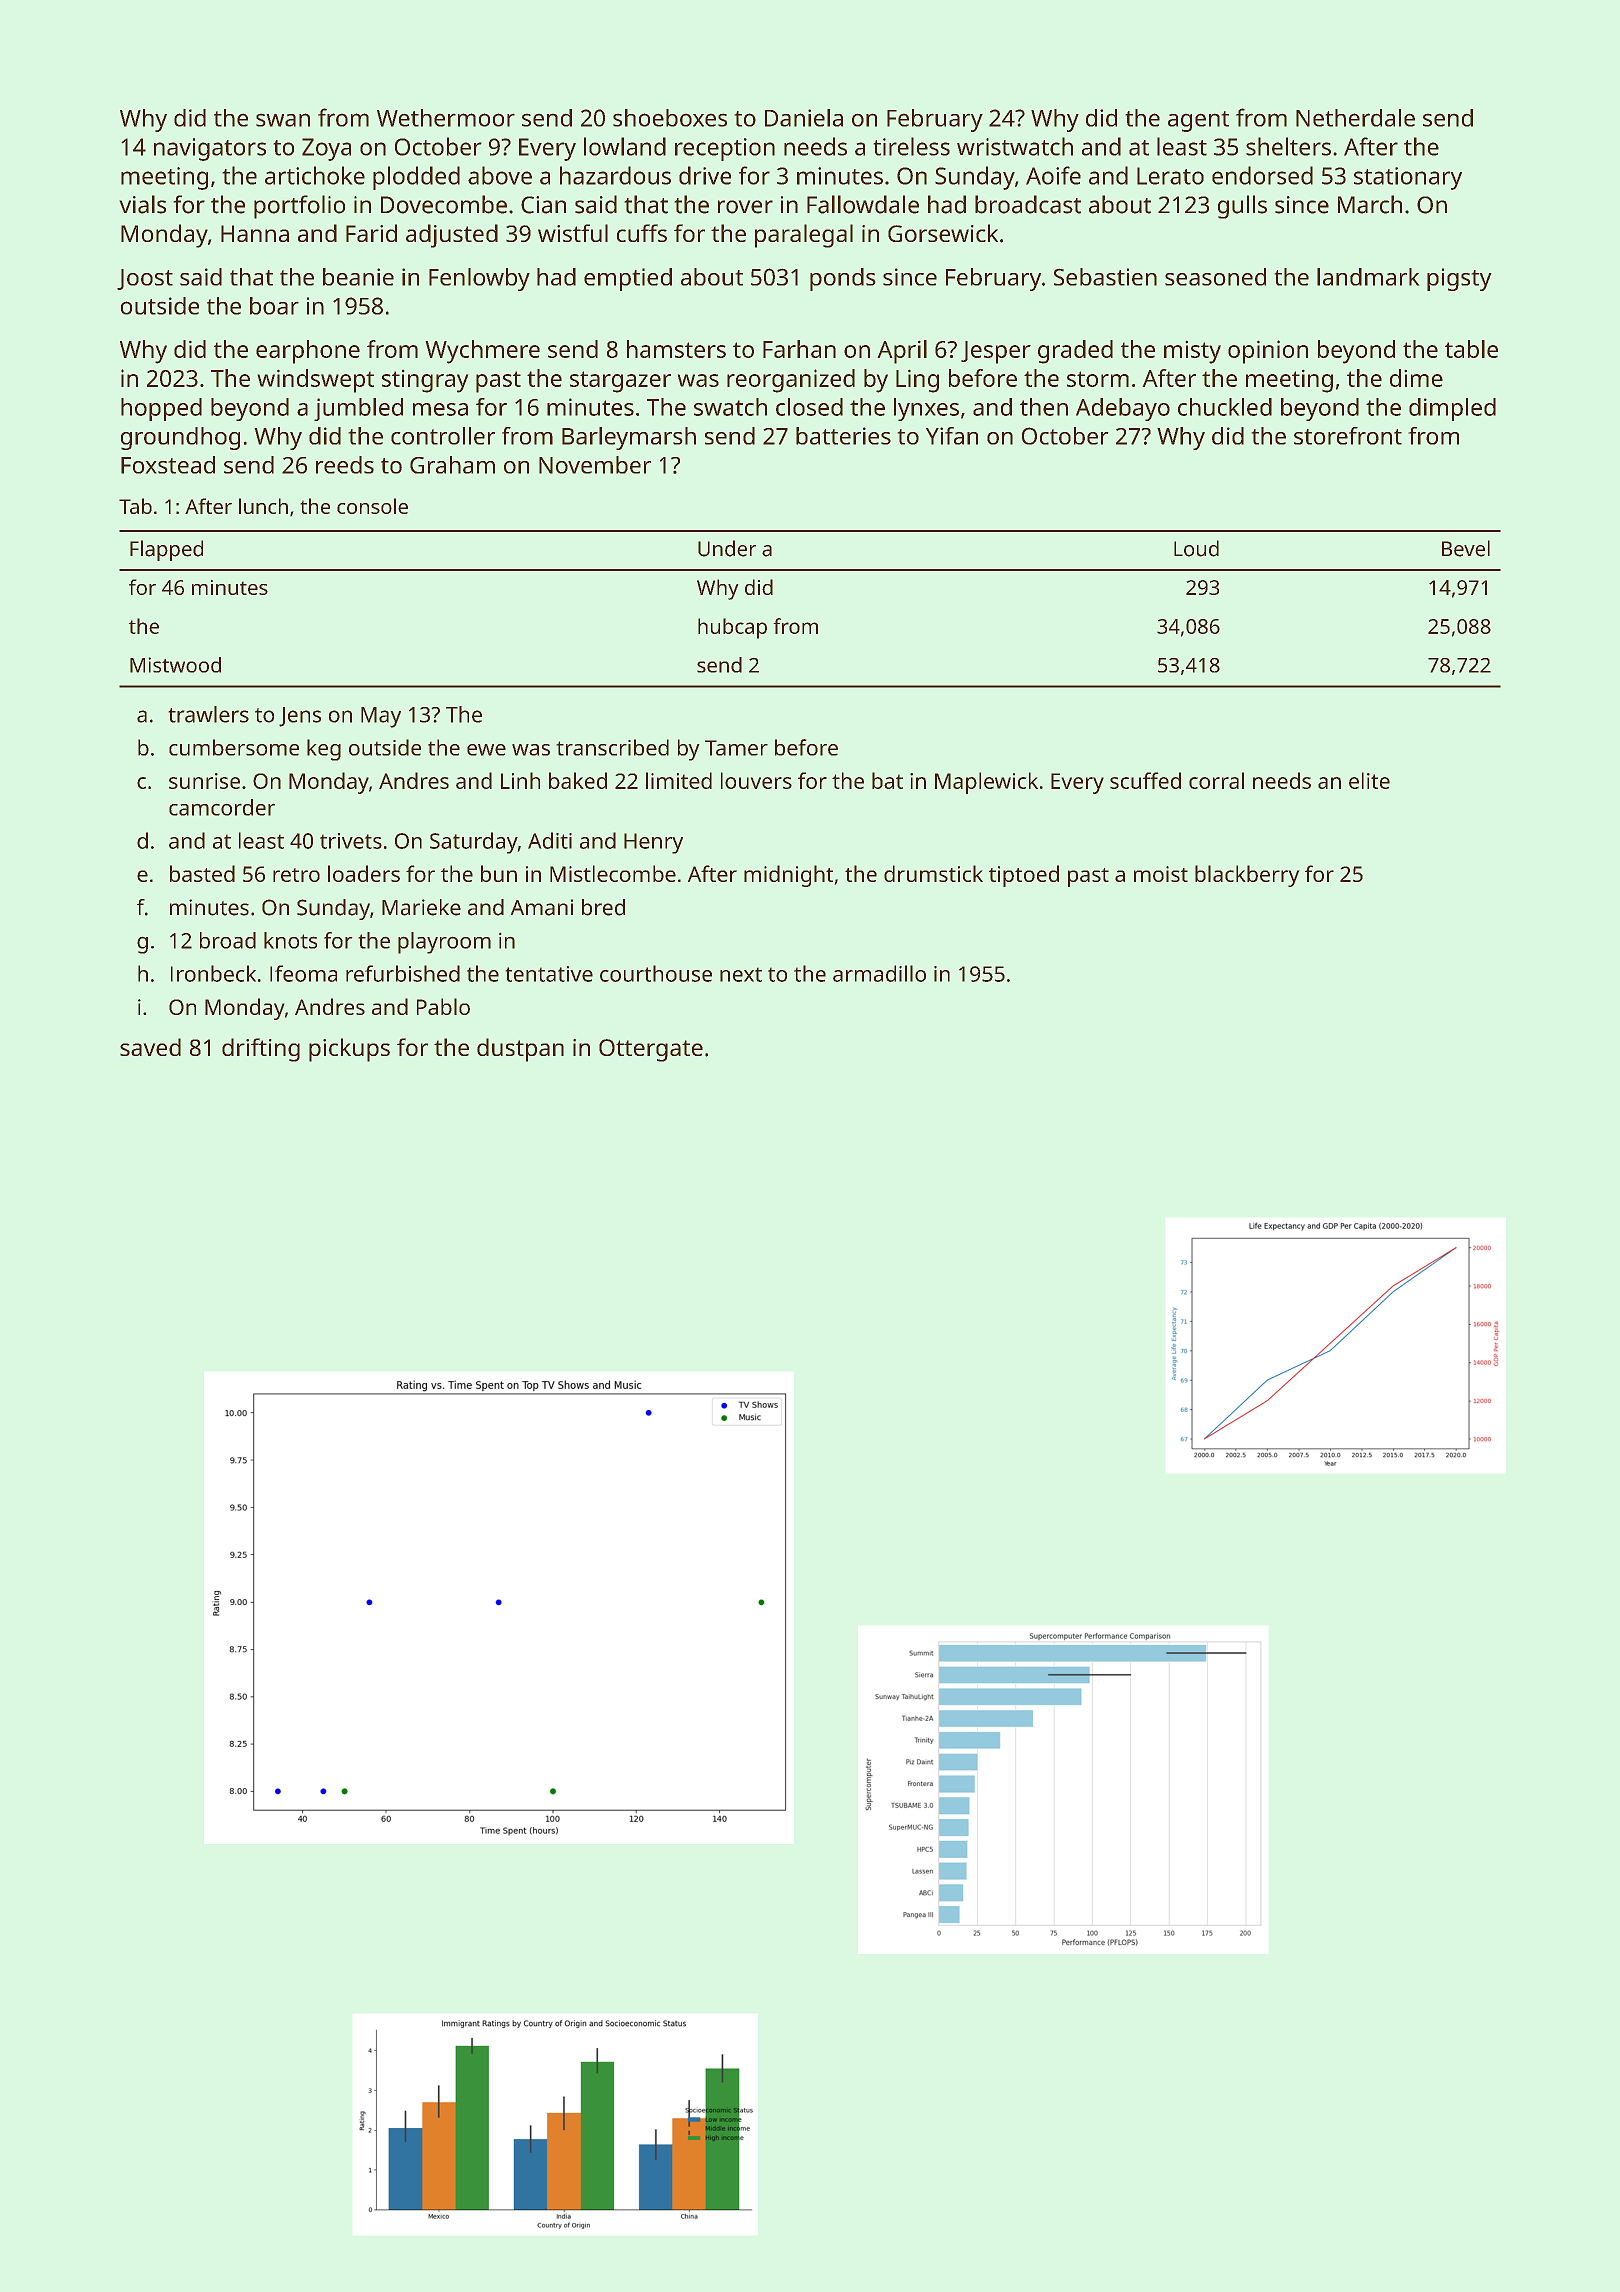 The width and height of the page is (1620, 2292). I want to click on Ottergate, so click(651, 1050).
